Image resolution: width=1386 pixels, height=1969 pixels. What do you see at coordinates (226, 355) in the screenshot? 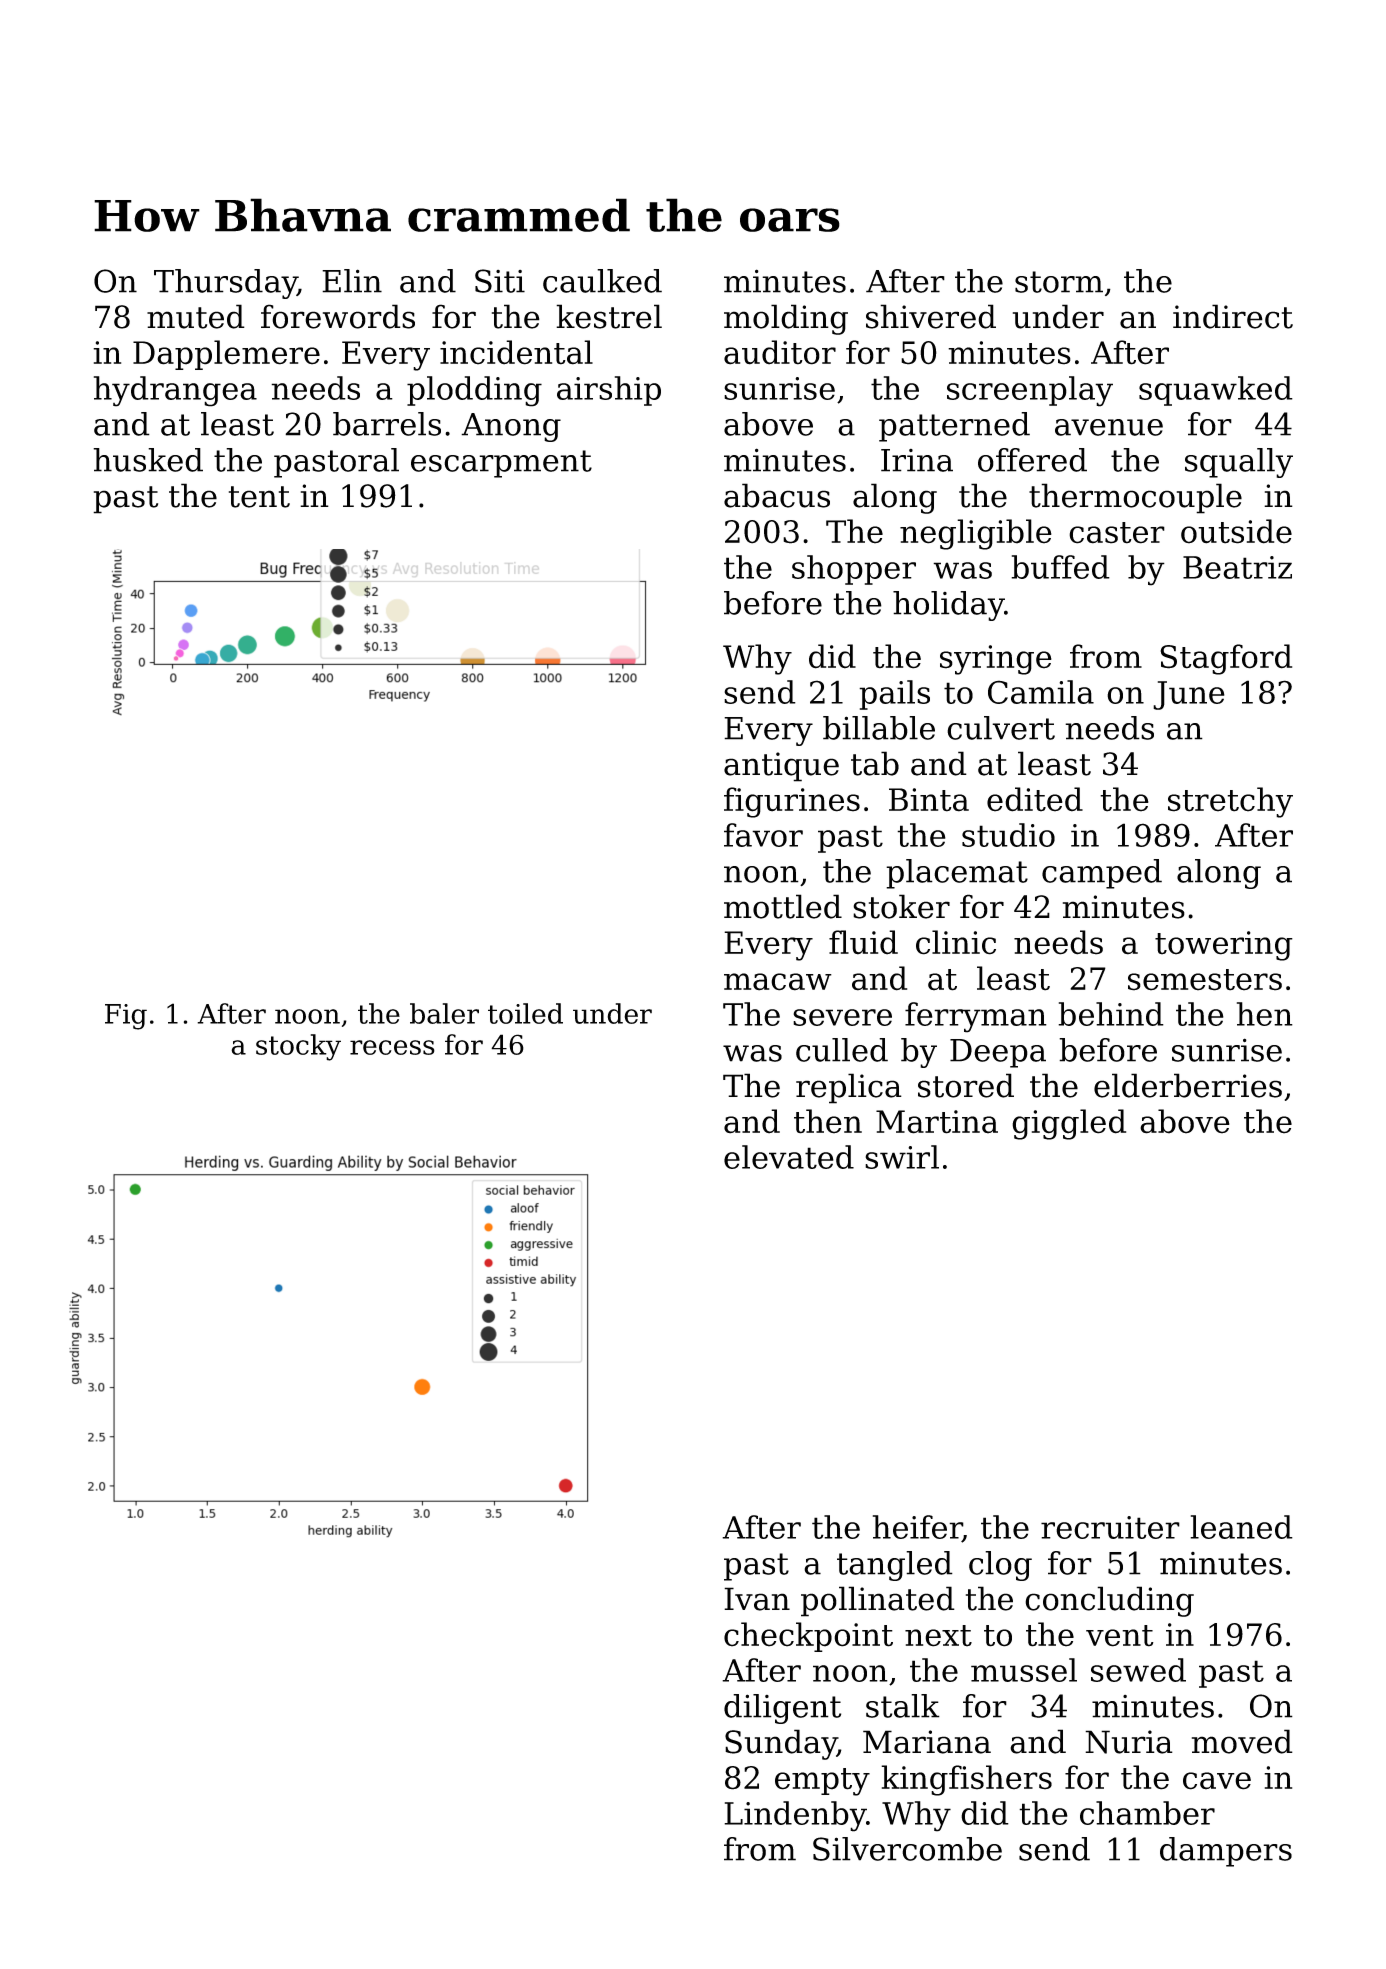
I see `Dapplemere` at bounding box center [226, 355].
